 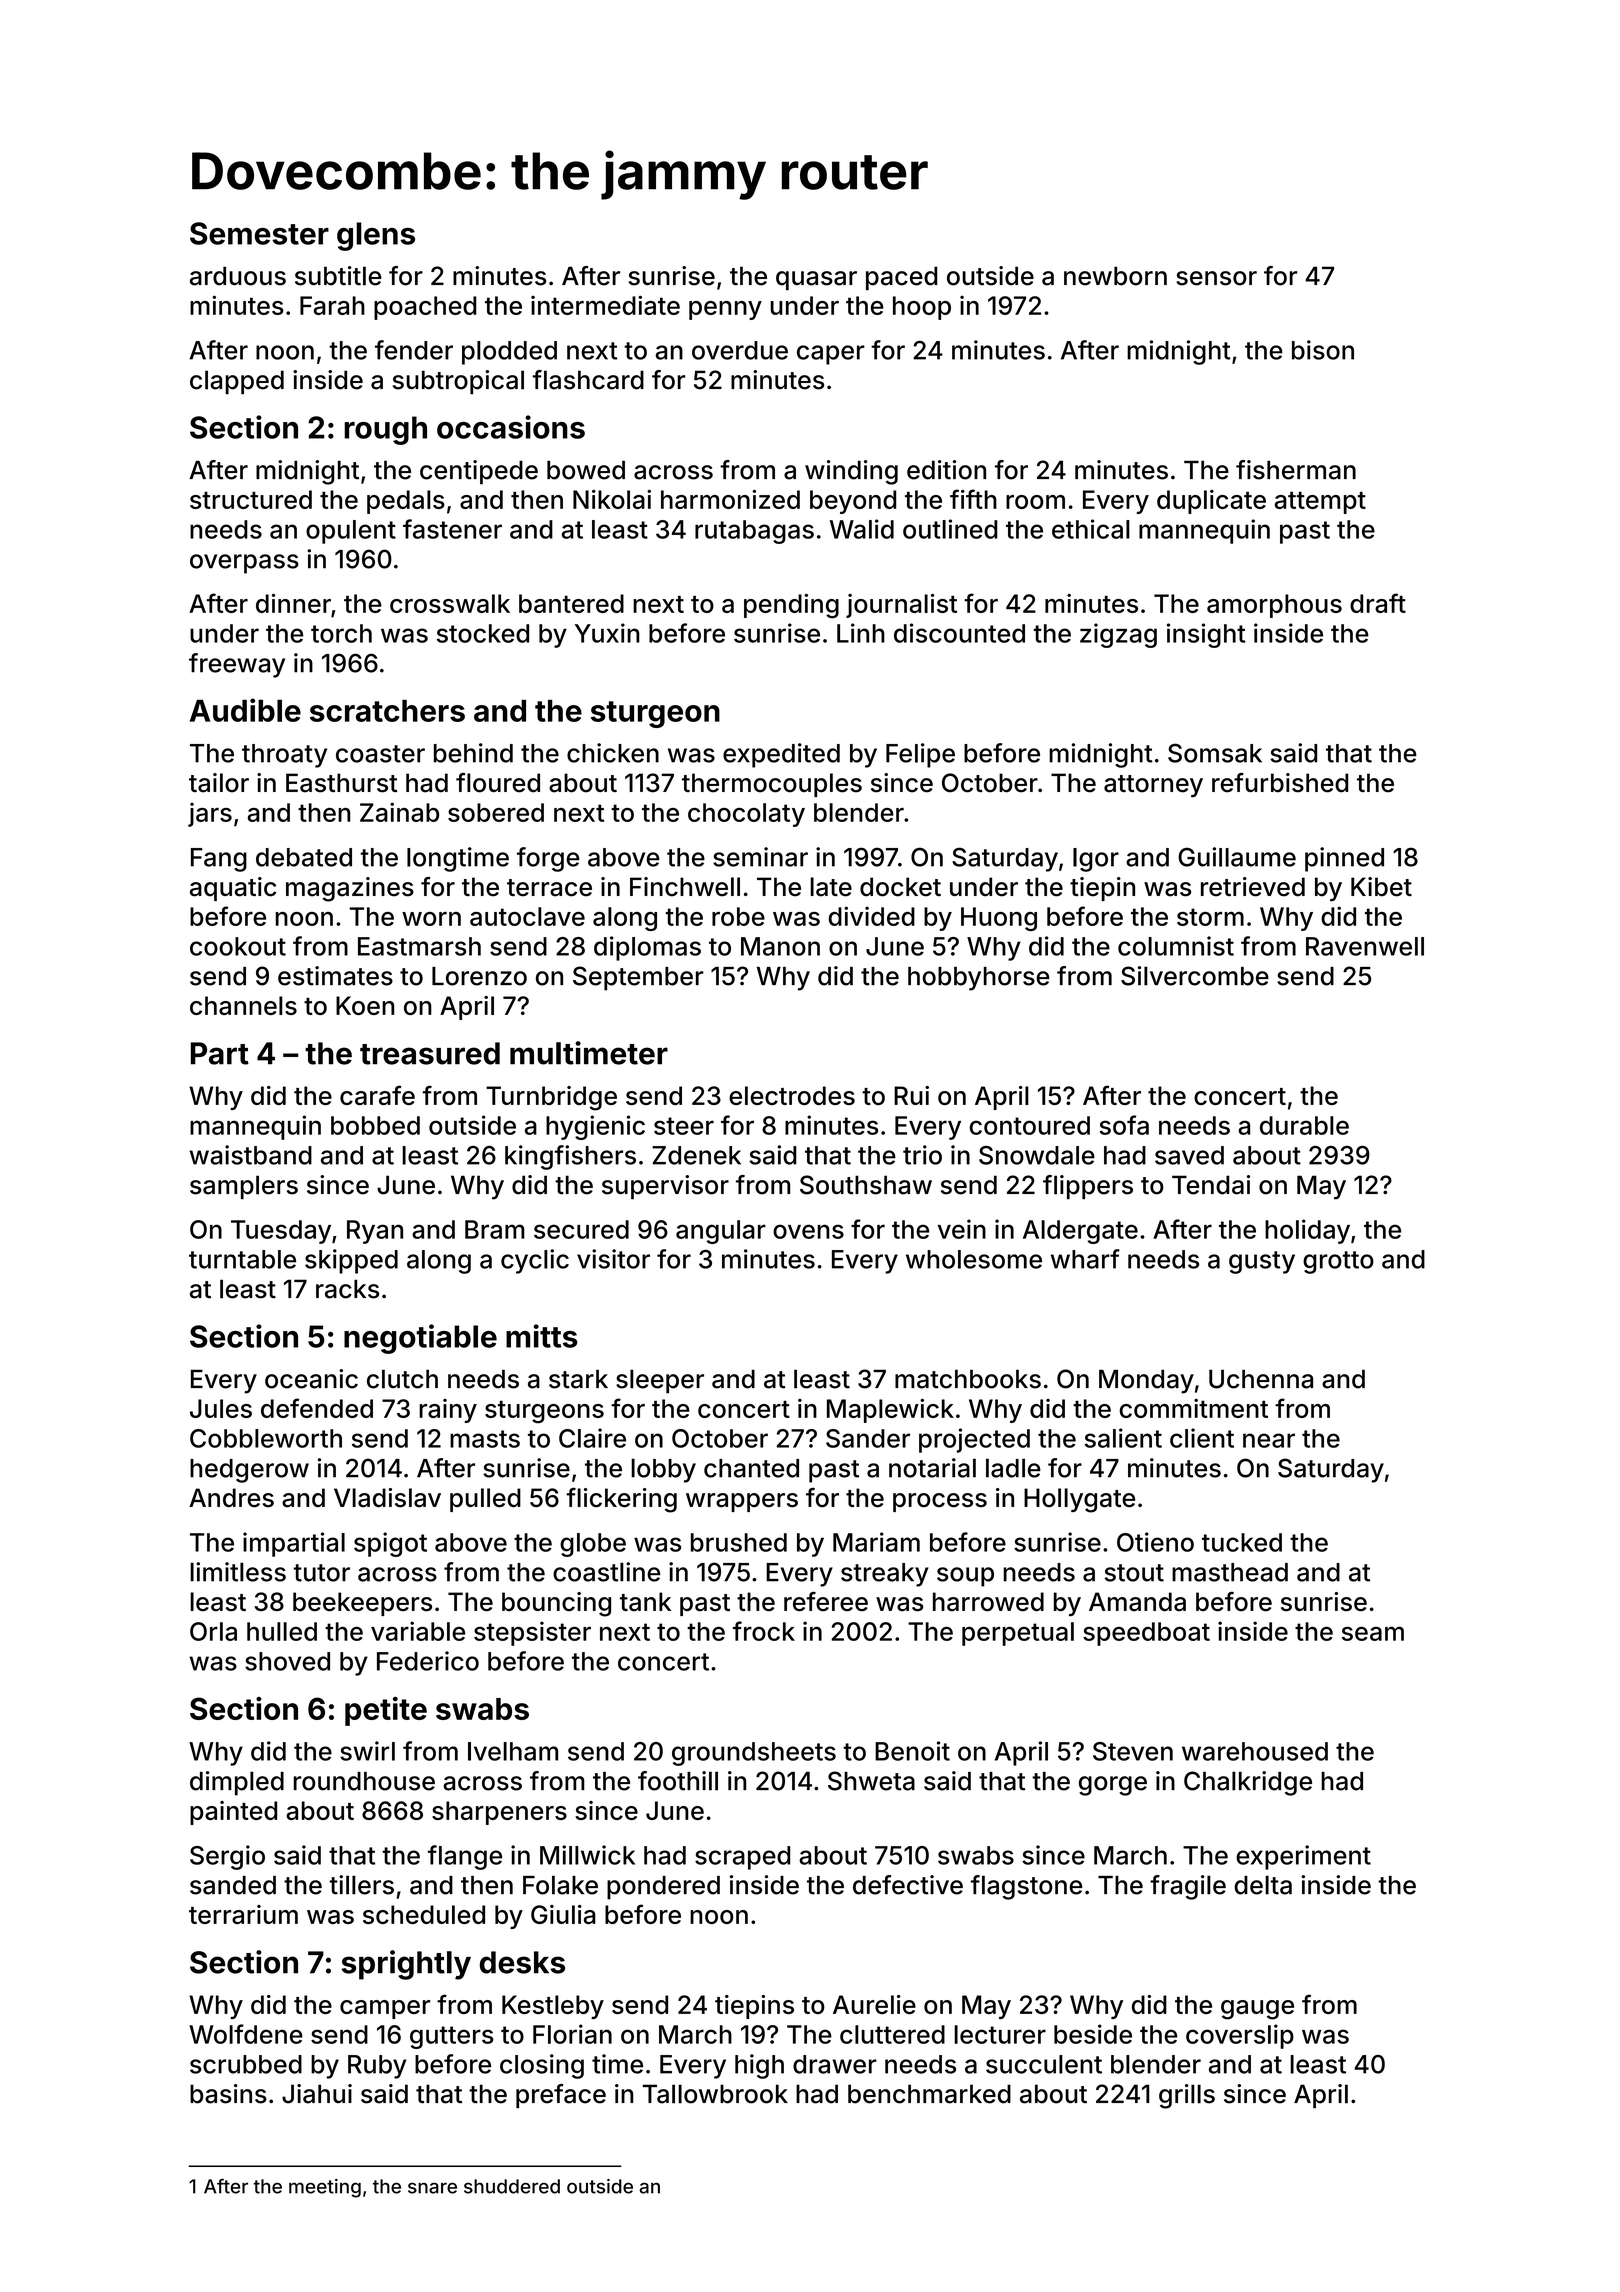 What do you see at coordinates (251, 1155) in the image?
I see `waistband` at bounding box center [251, 1155].
